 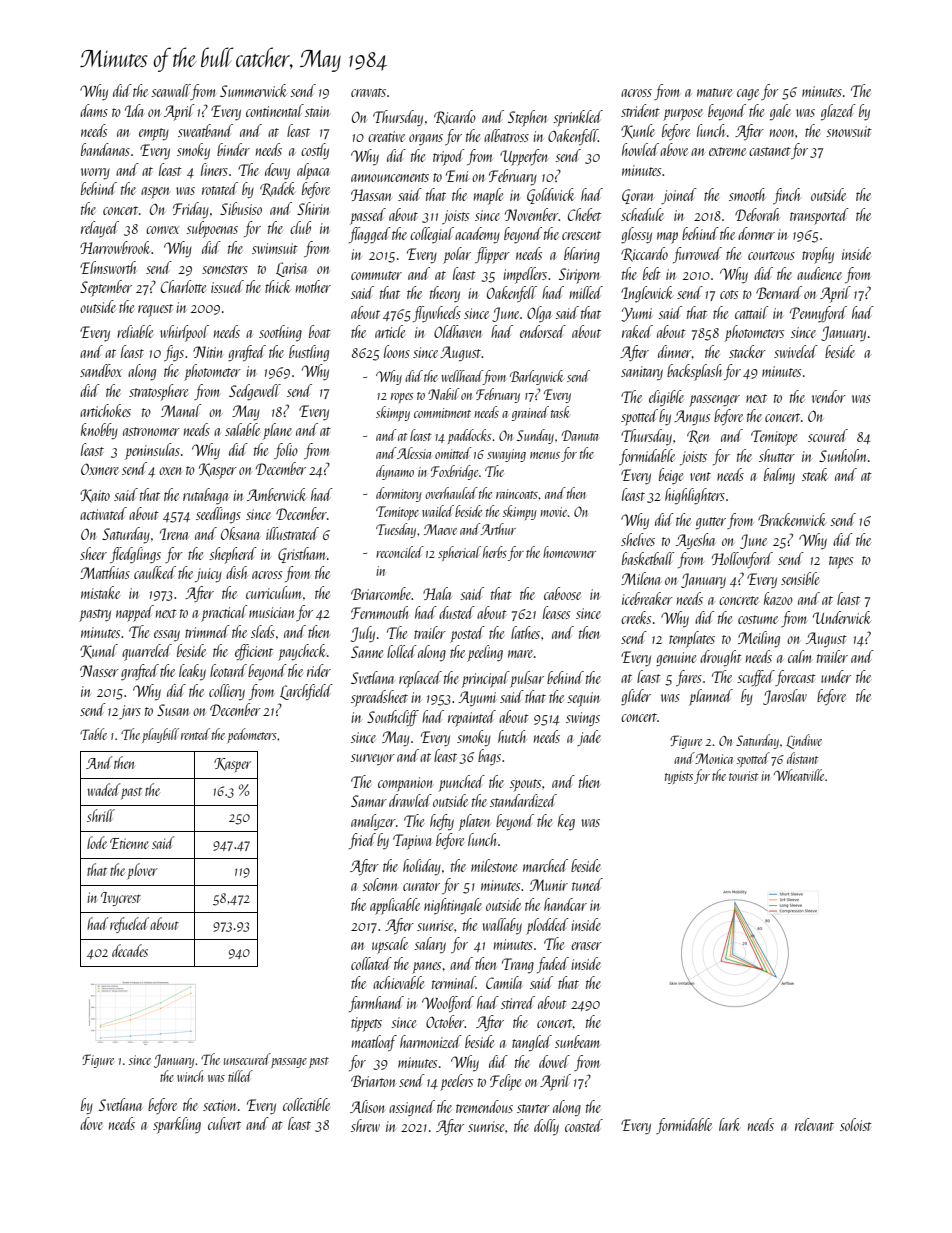 I want to click on castanet, so click(x=770, y=151).
